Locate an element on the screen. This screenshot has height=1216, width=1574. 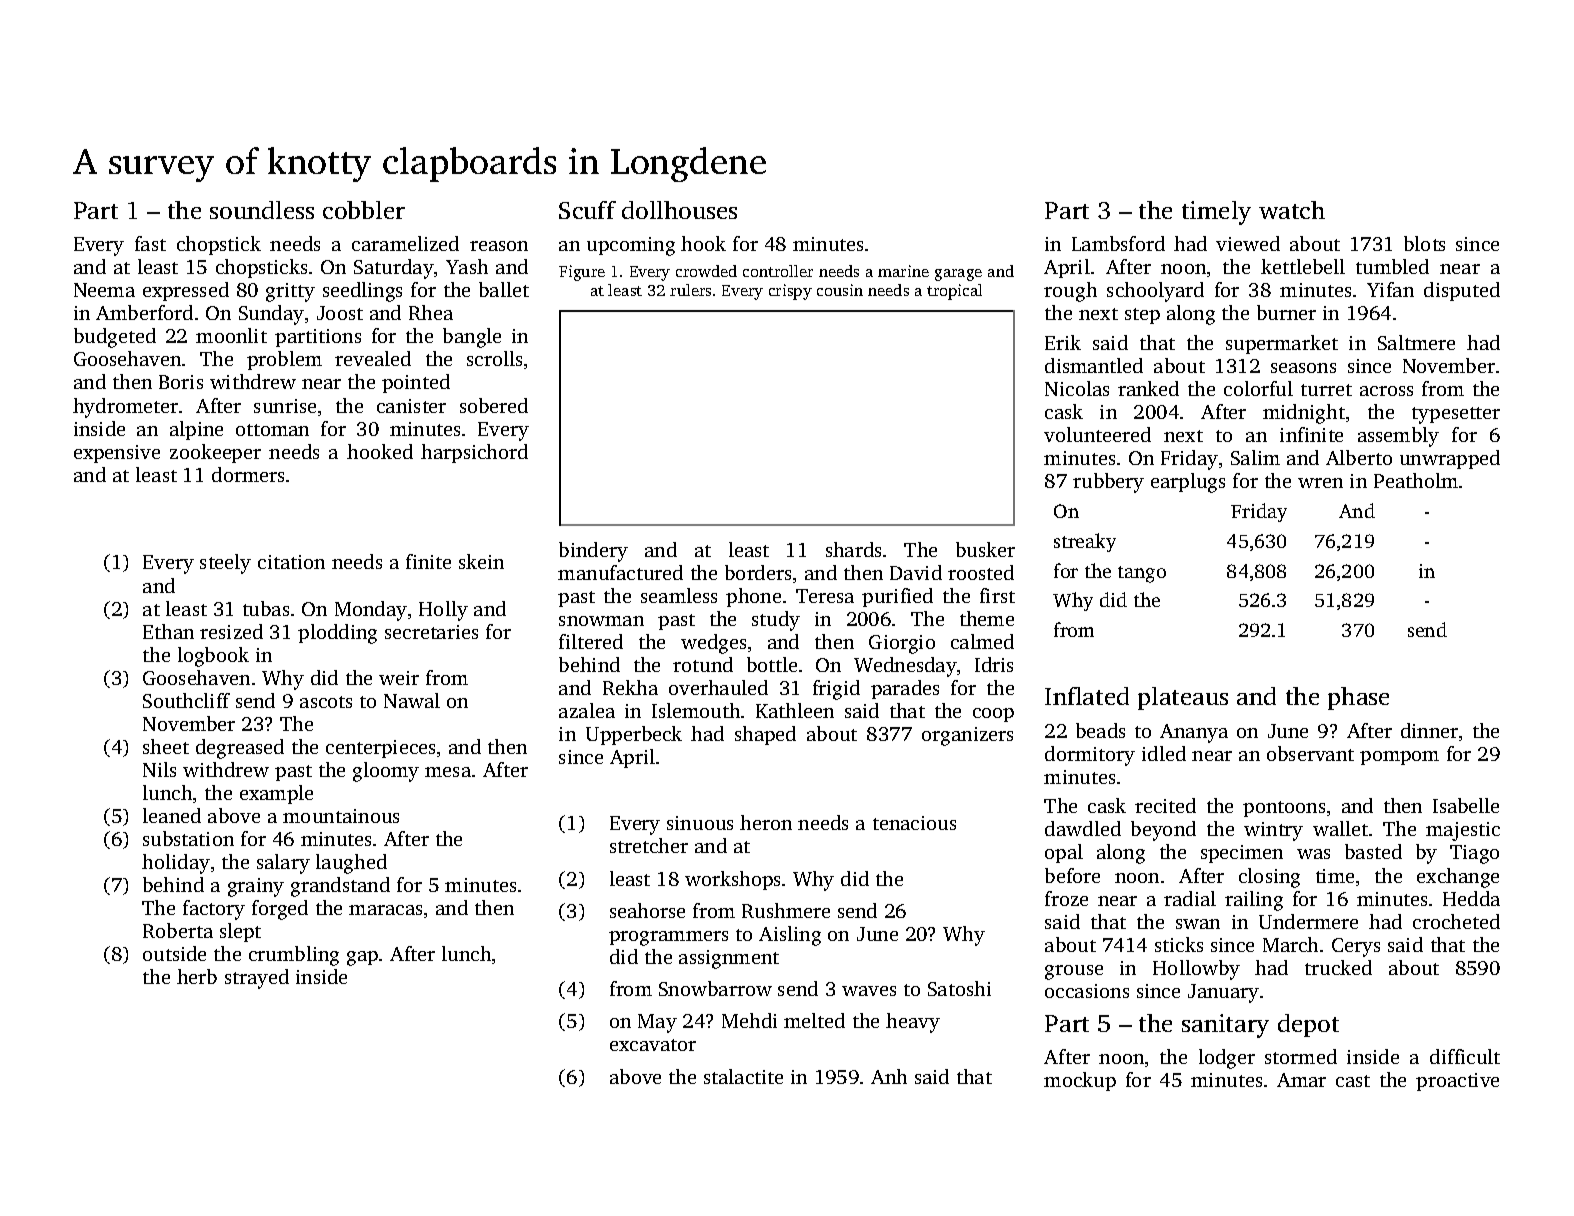
soundless is located at coordinates (262, 210).
